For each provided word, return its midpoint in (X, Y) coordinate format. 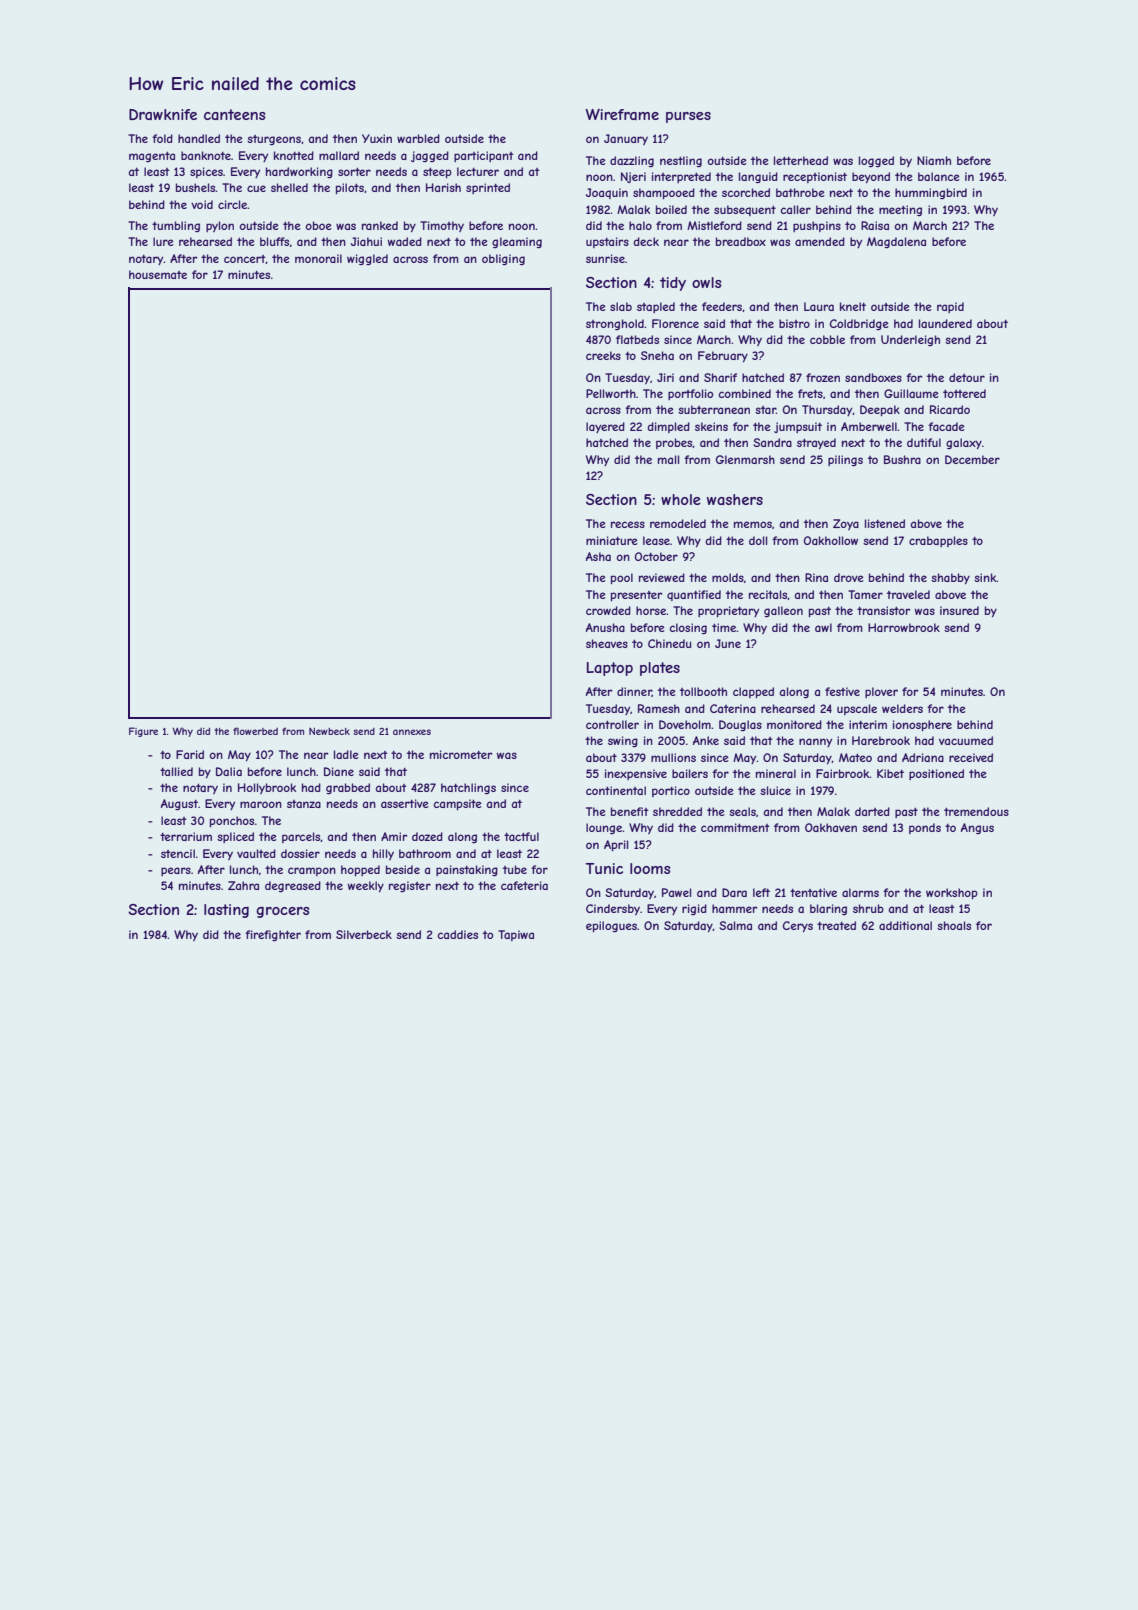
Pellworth (611, 393)
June (728, 643)
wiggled (367, 259)
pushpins (817, 226)
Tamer (865, 594)
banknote (206, 155)
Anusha (605, 627)
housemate (158, 274)
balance (939, 176)
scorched (746, 192)
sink (985, 577)
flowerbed (255, 731)
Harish (443, 187)
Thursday (827, 410)
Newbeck (329, 731)
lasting (226, 911)
